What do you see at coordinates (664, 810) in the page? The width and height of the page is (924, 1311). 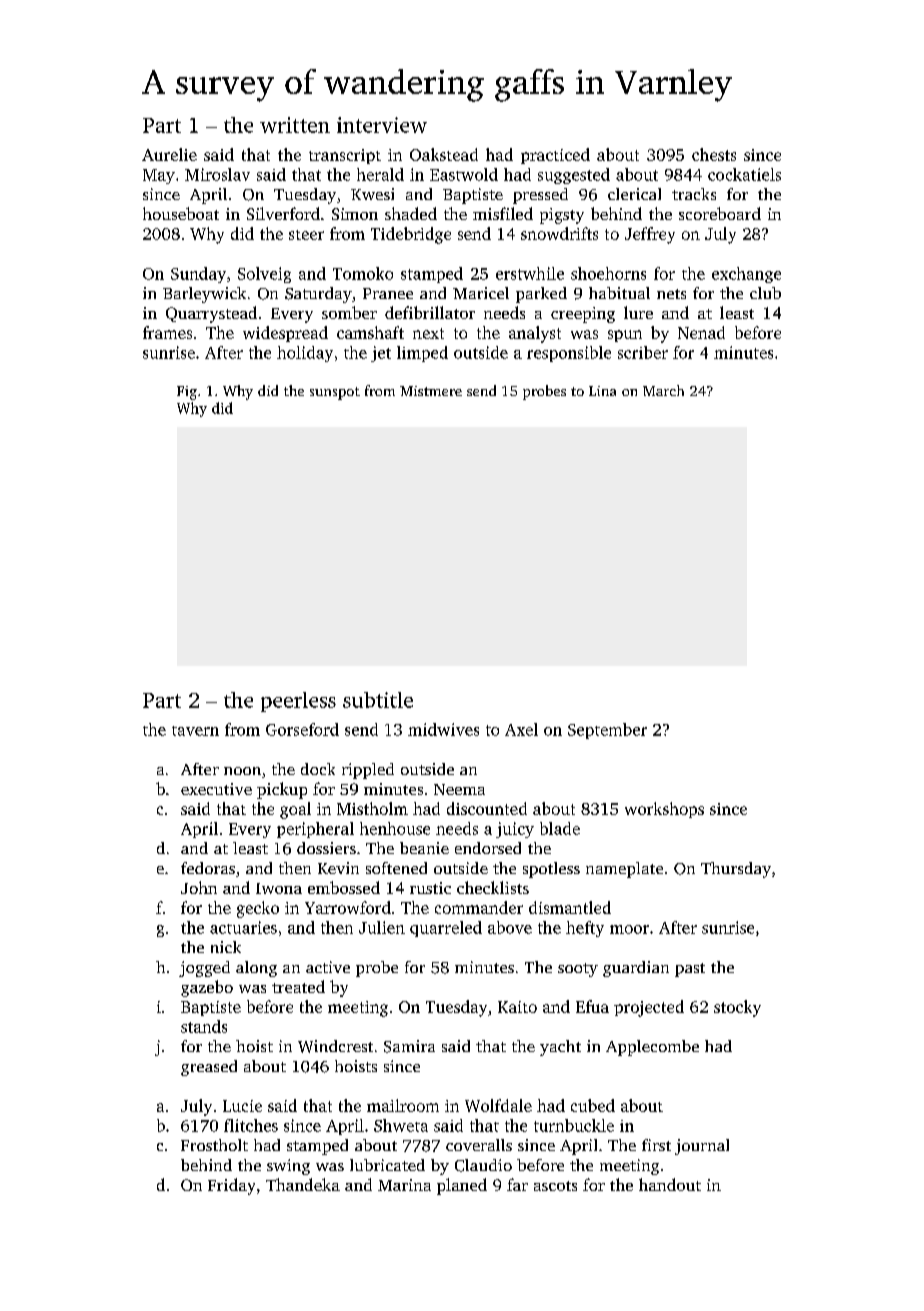 I see `workshops` at bounding box center [664, 810].
